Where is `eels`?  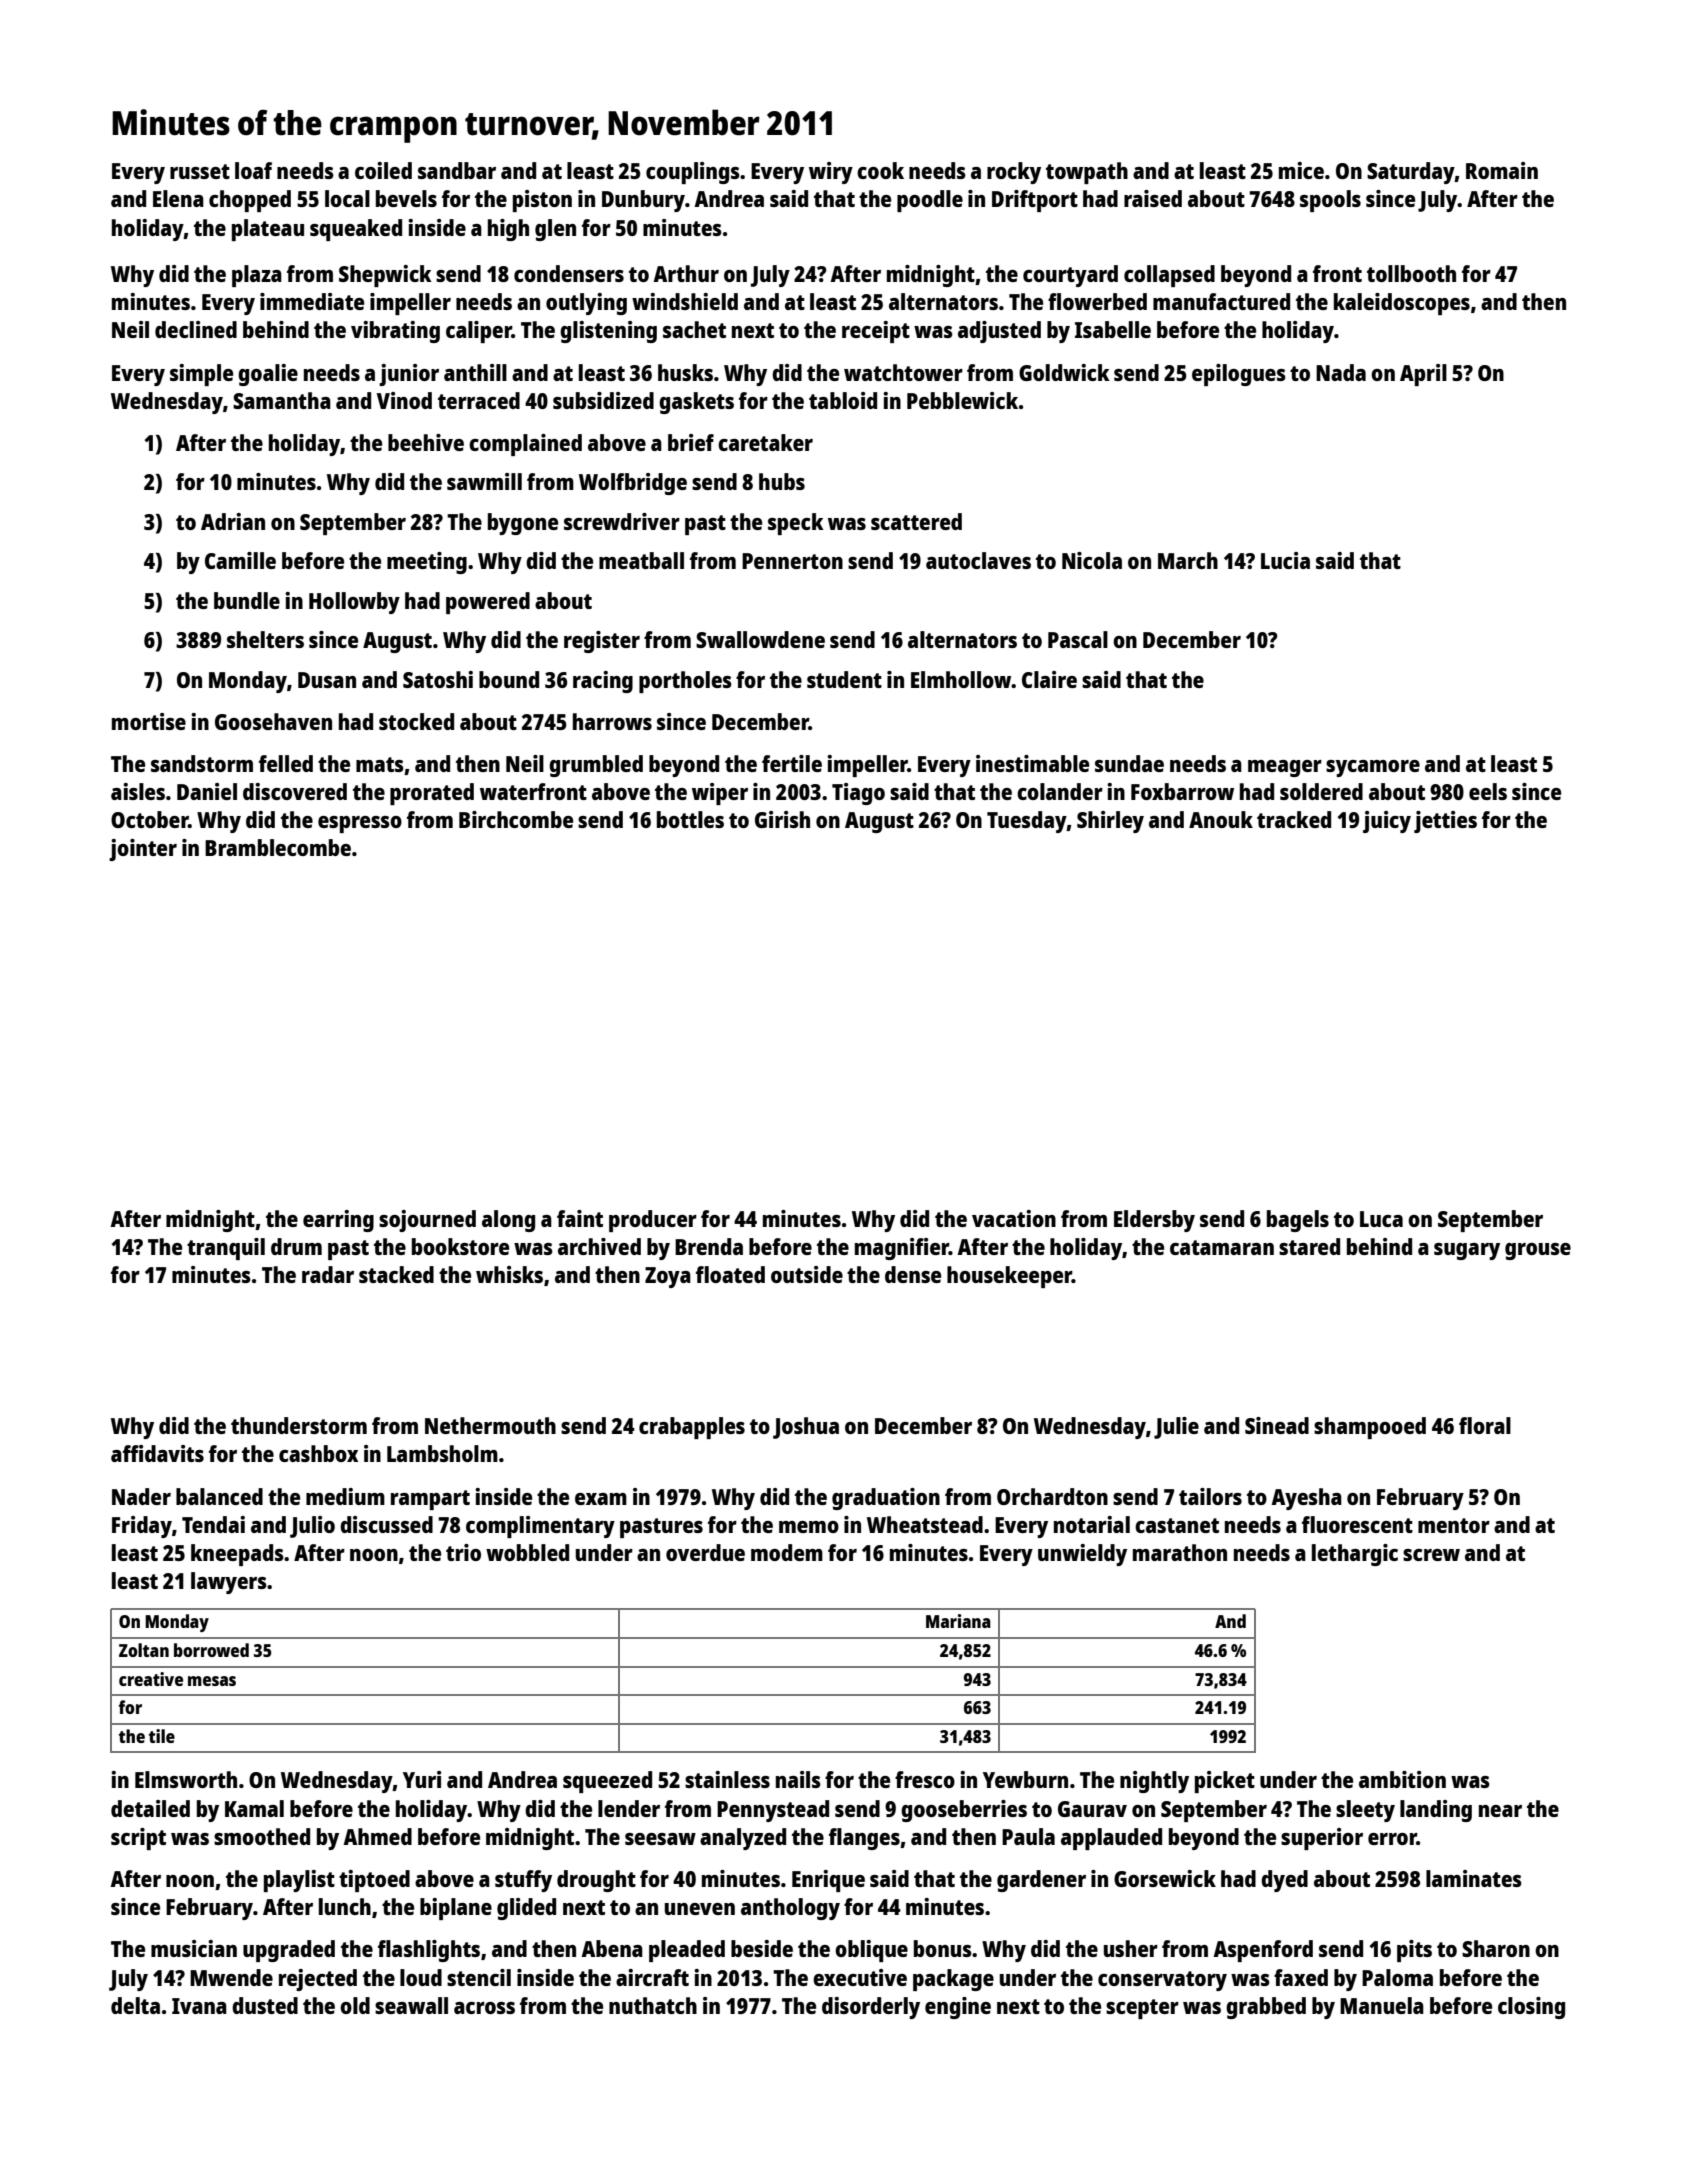 eels is located at coordinates (1488, 791).
